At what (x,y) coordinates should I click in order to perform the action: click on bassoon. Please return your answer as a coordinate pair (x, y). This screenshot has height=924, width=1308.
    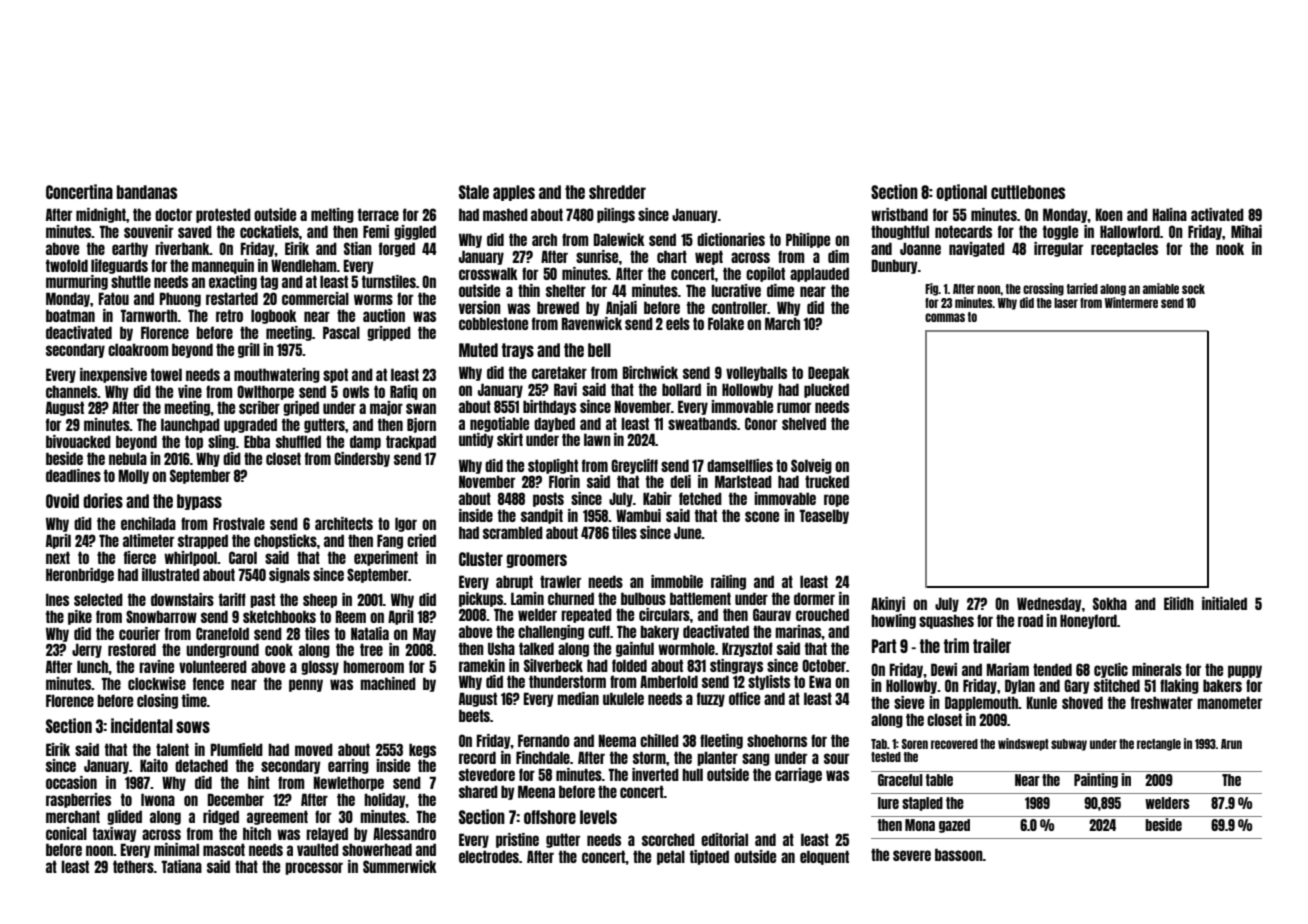
    Looking at the image, I should click on (959, 854).
